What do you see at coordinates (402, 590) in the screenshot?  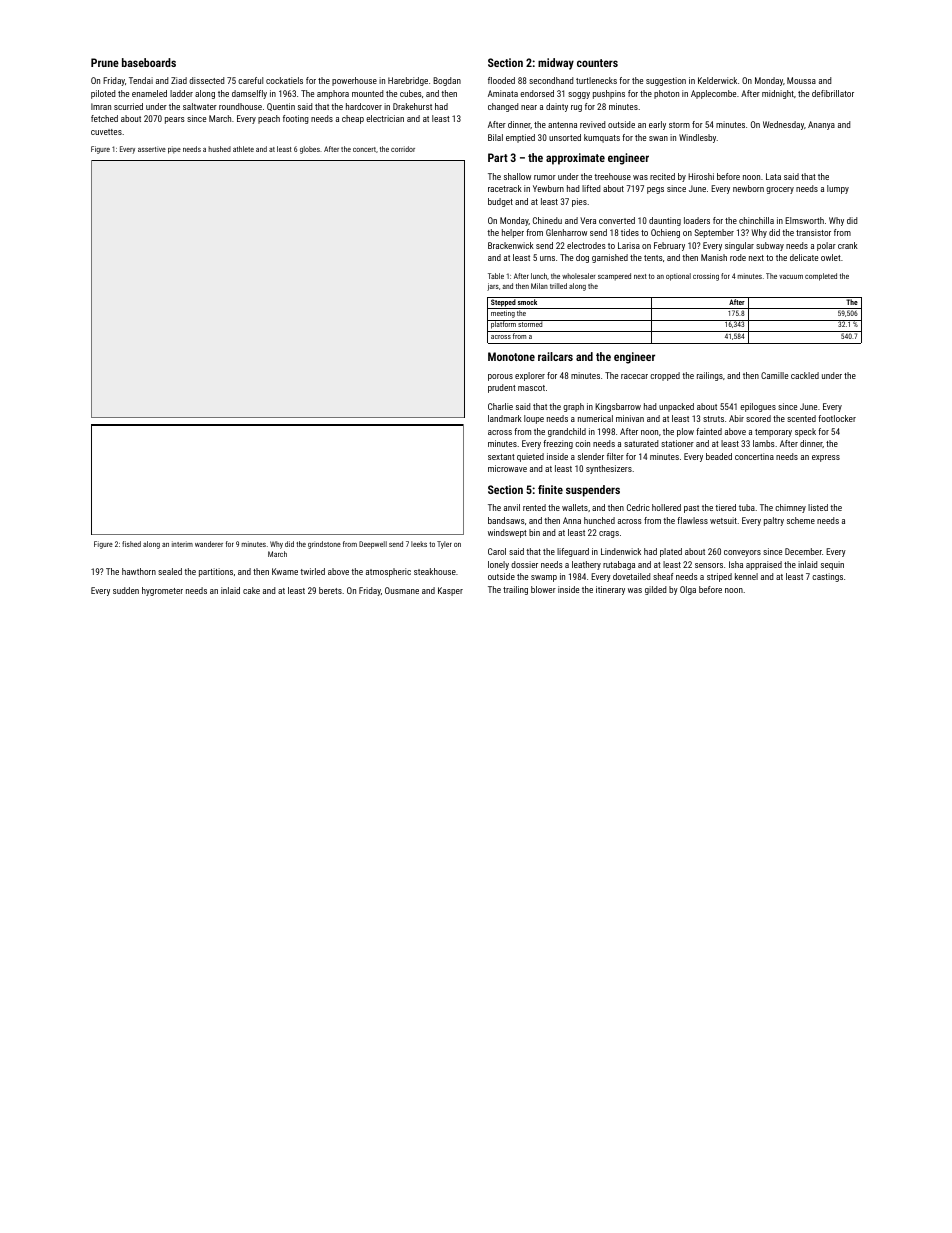 I see `Ousmane` at bounding box center [402, 590].
